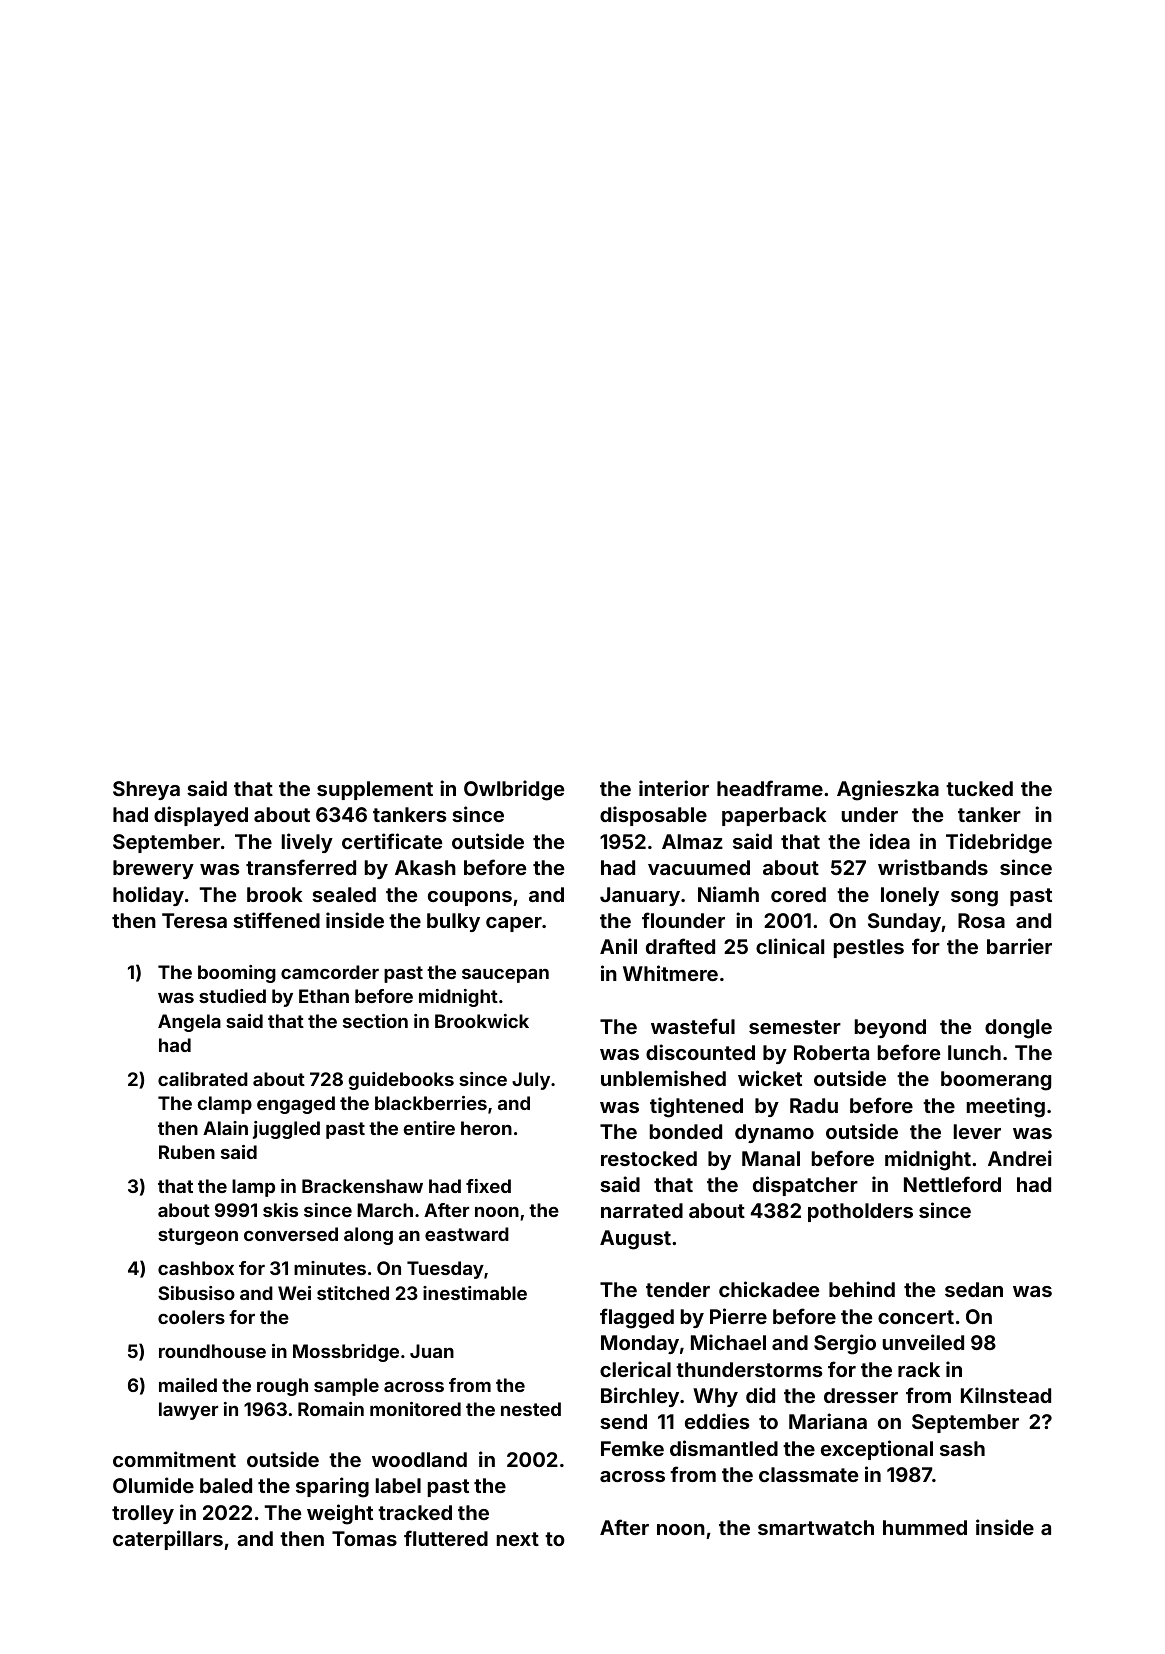 This page has height=1654, width=1165. What do you see at coordinates (640, 1344) in the page?
I see `Monday` at bounding box center [640, 1344].
